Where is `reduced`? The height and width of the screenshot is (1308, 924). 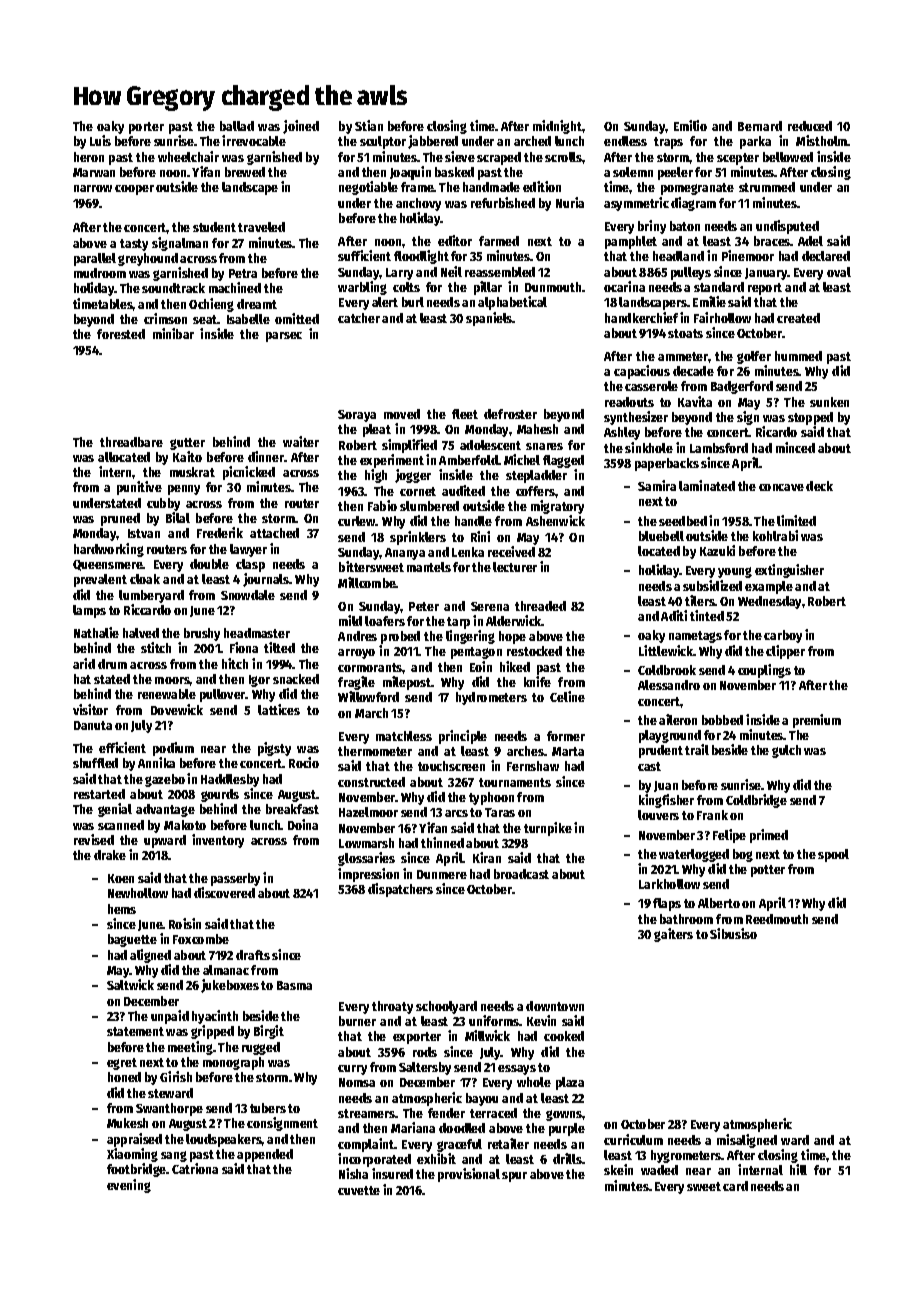
reduced is located at coordinates (810, 126).
